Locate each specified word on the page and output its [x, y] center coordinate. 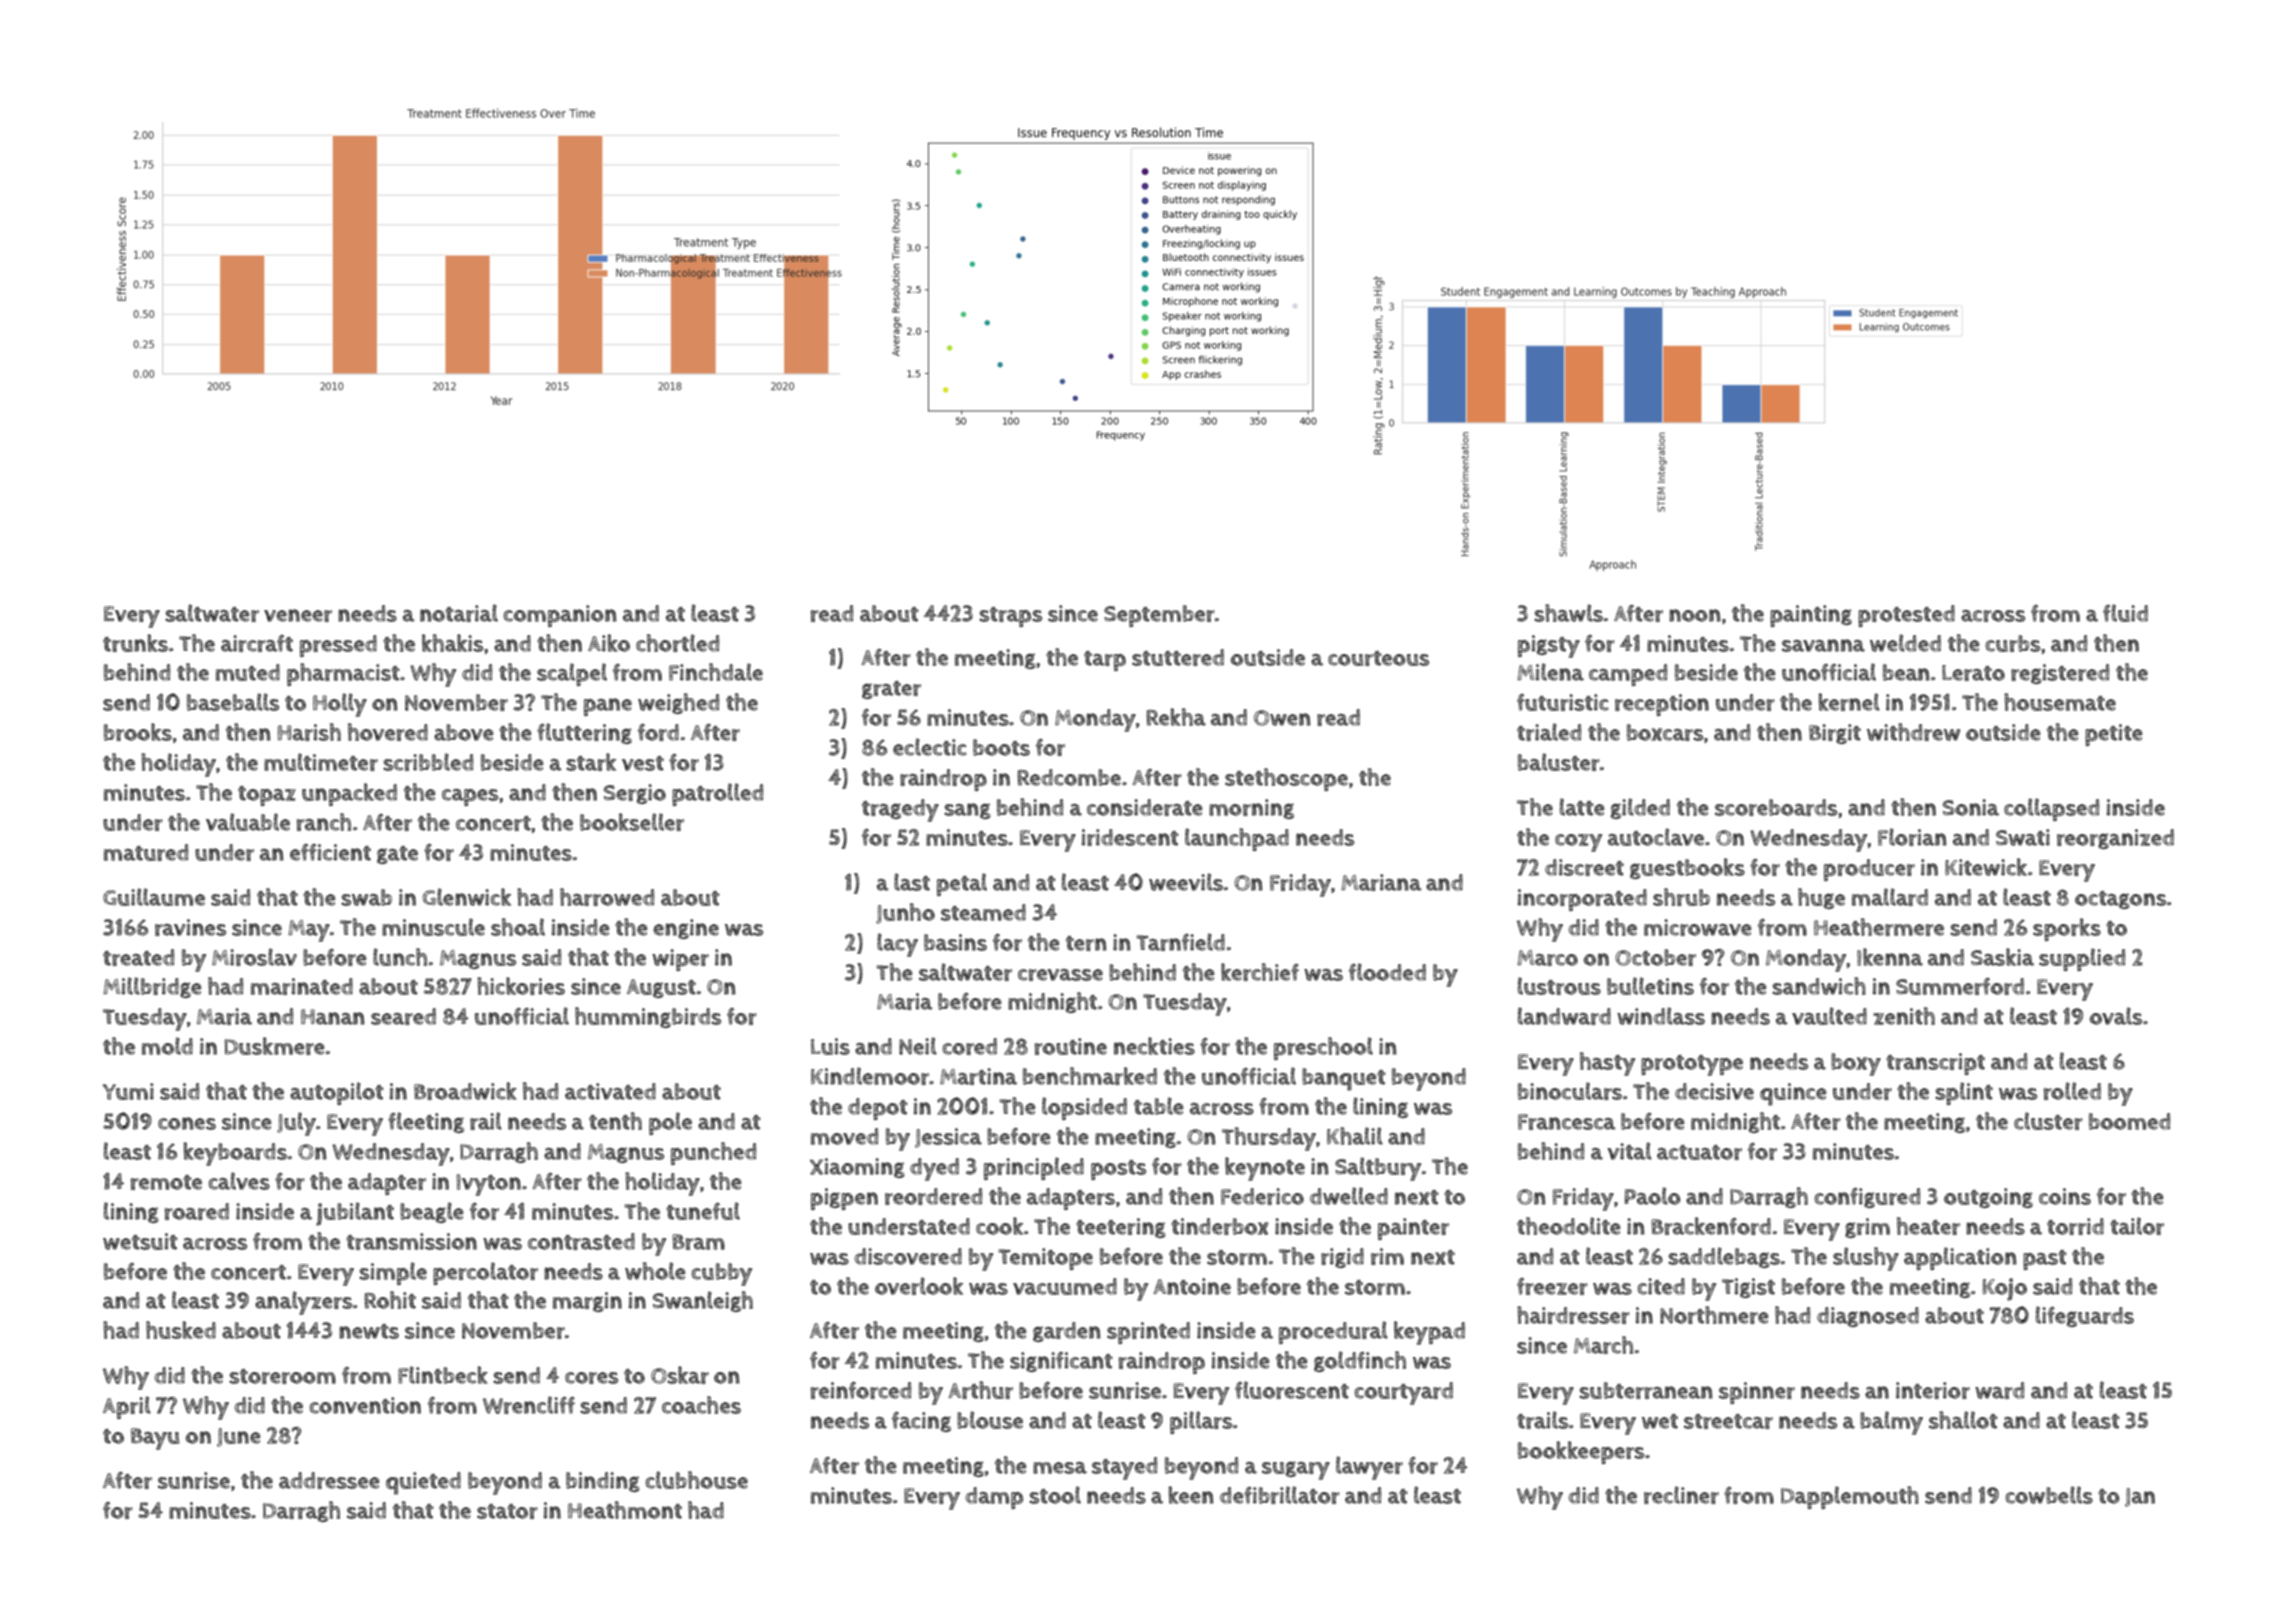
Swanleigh [702, 1301]
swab [366, 897]
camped [1628, 675]
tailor [2137, 1226]
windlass [1661, 1016]
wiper [680, 960]
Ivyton [488, 1185]
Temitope [1045, 1259]
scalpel [572, 674]
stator [507, 1511]
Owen [1282, 718]
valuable [248, 822]
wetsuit [140, 1241]
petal [962, 884]
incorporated [1582, 900]
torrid [2075, 1226]
